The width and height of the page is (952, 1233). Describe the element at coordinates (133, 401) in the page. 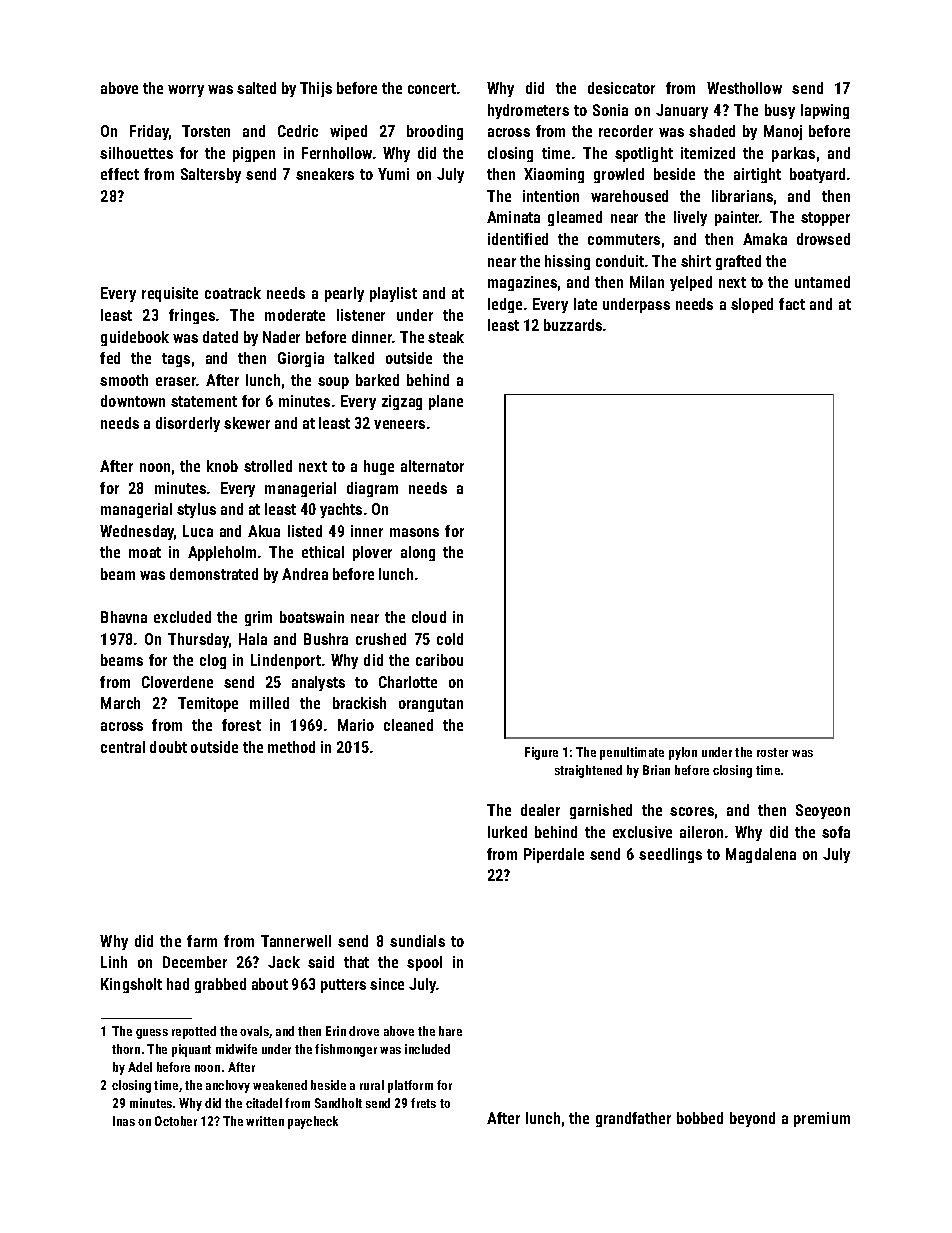

I see `downtown` at that location.
